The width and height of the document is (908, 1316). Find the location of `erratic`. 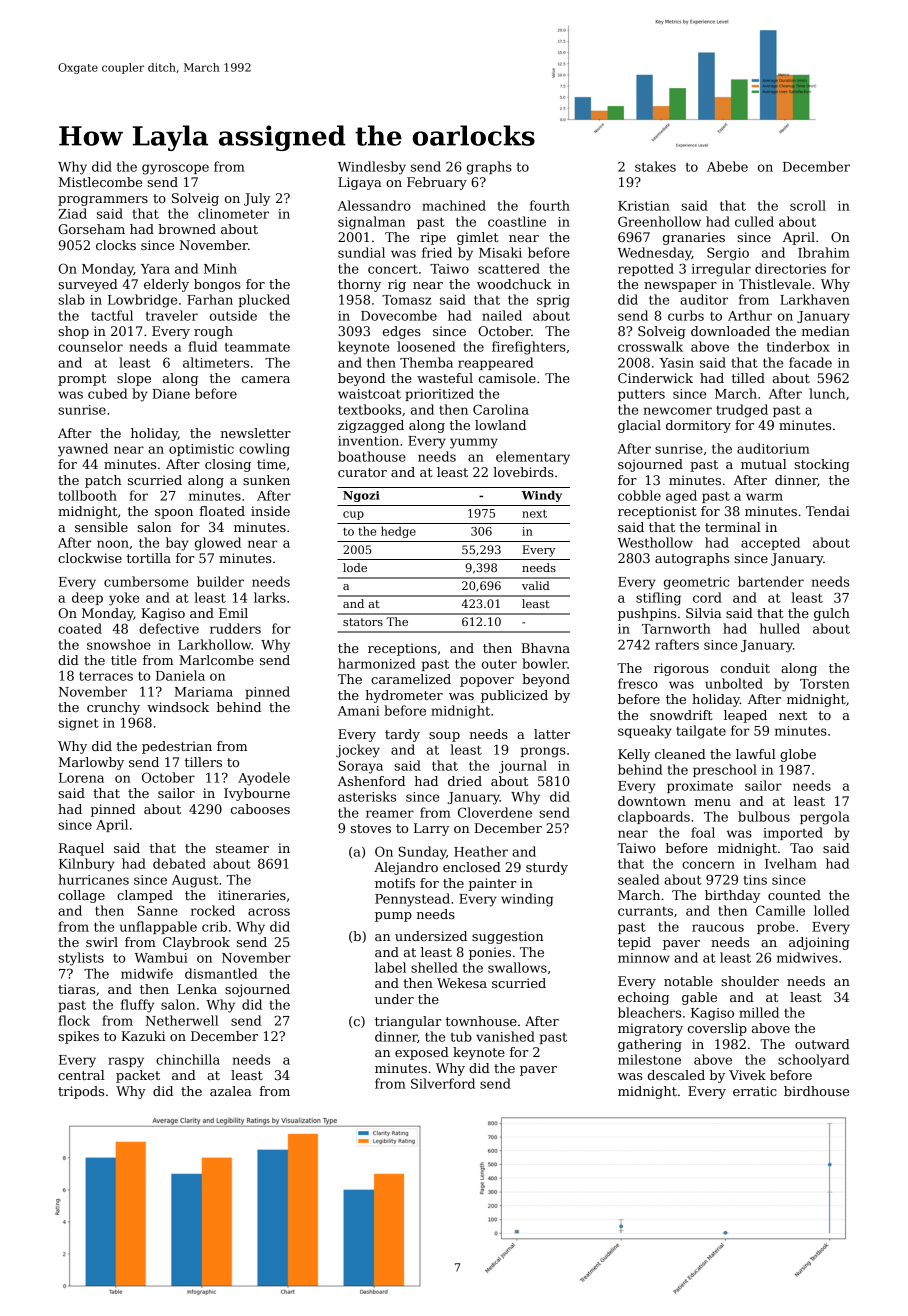

erratic is located at coordinates (755, 1091).
